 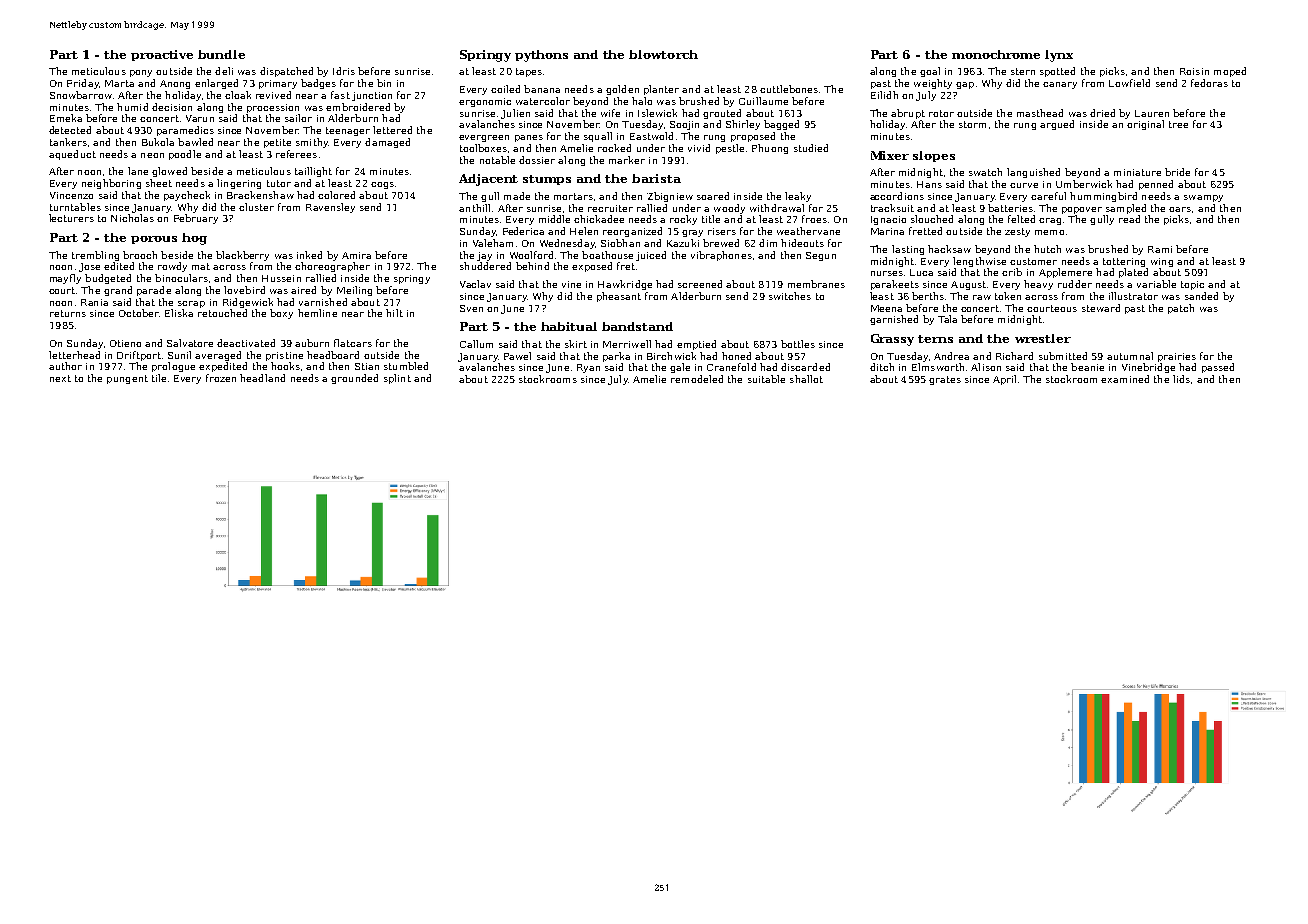 What do you see at coordinates (1059, 56) in the image?
I see `lynx` at bounding box center [1059, 56].
